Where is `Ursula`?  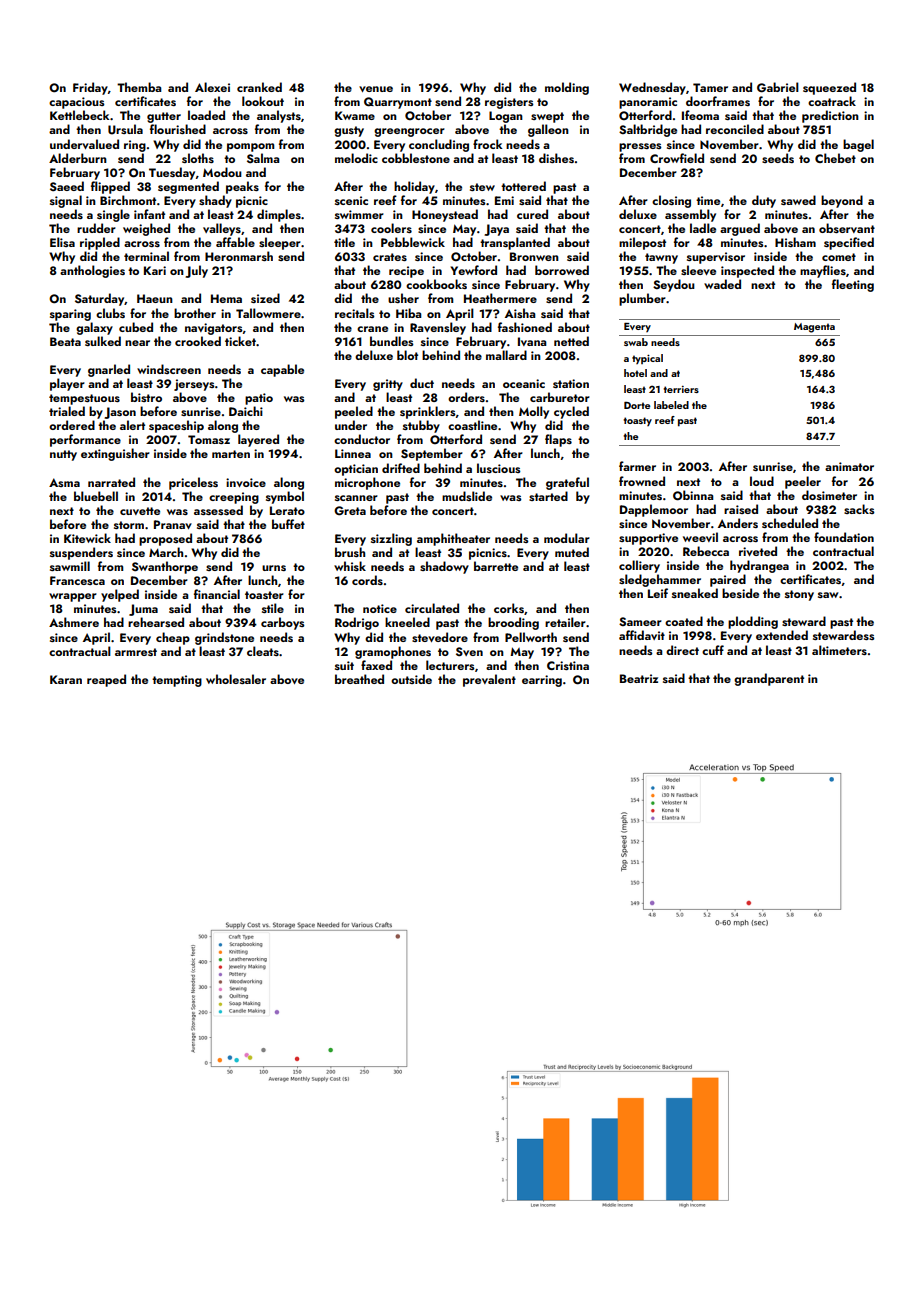
Ursula is located at coordinates (125, 129).
